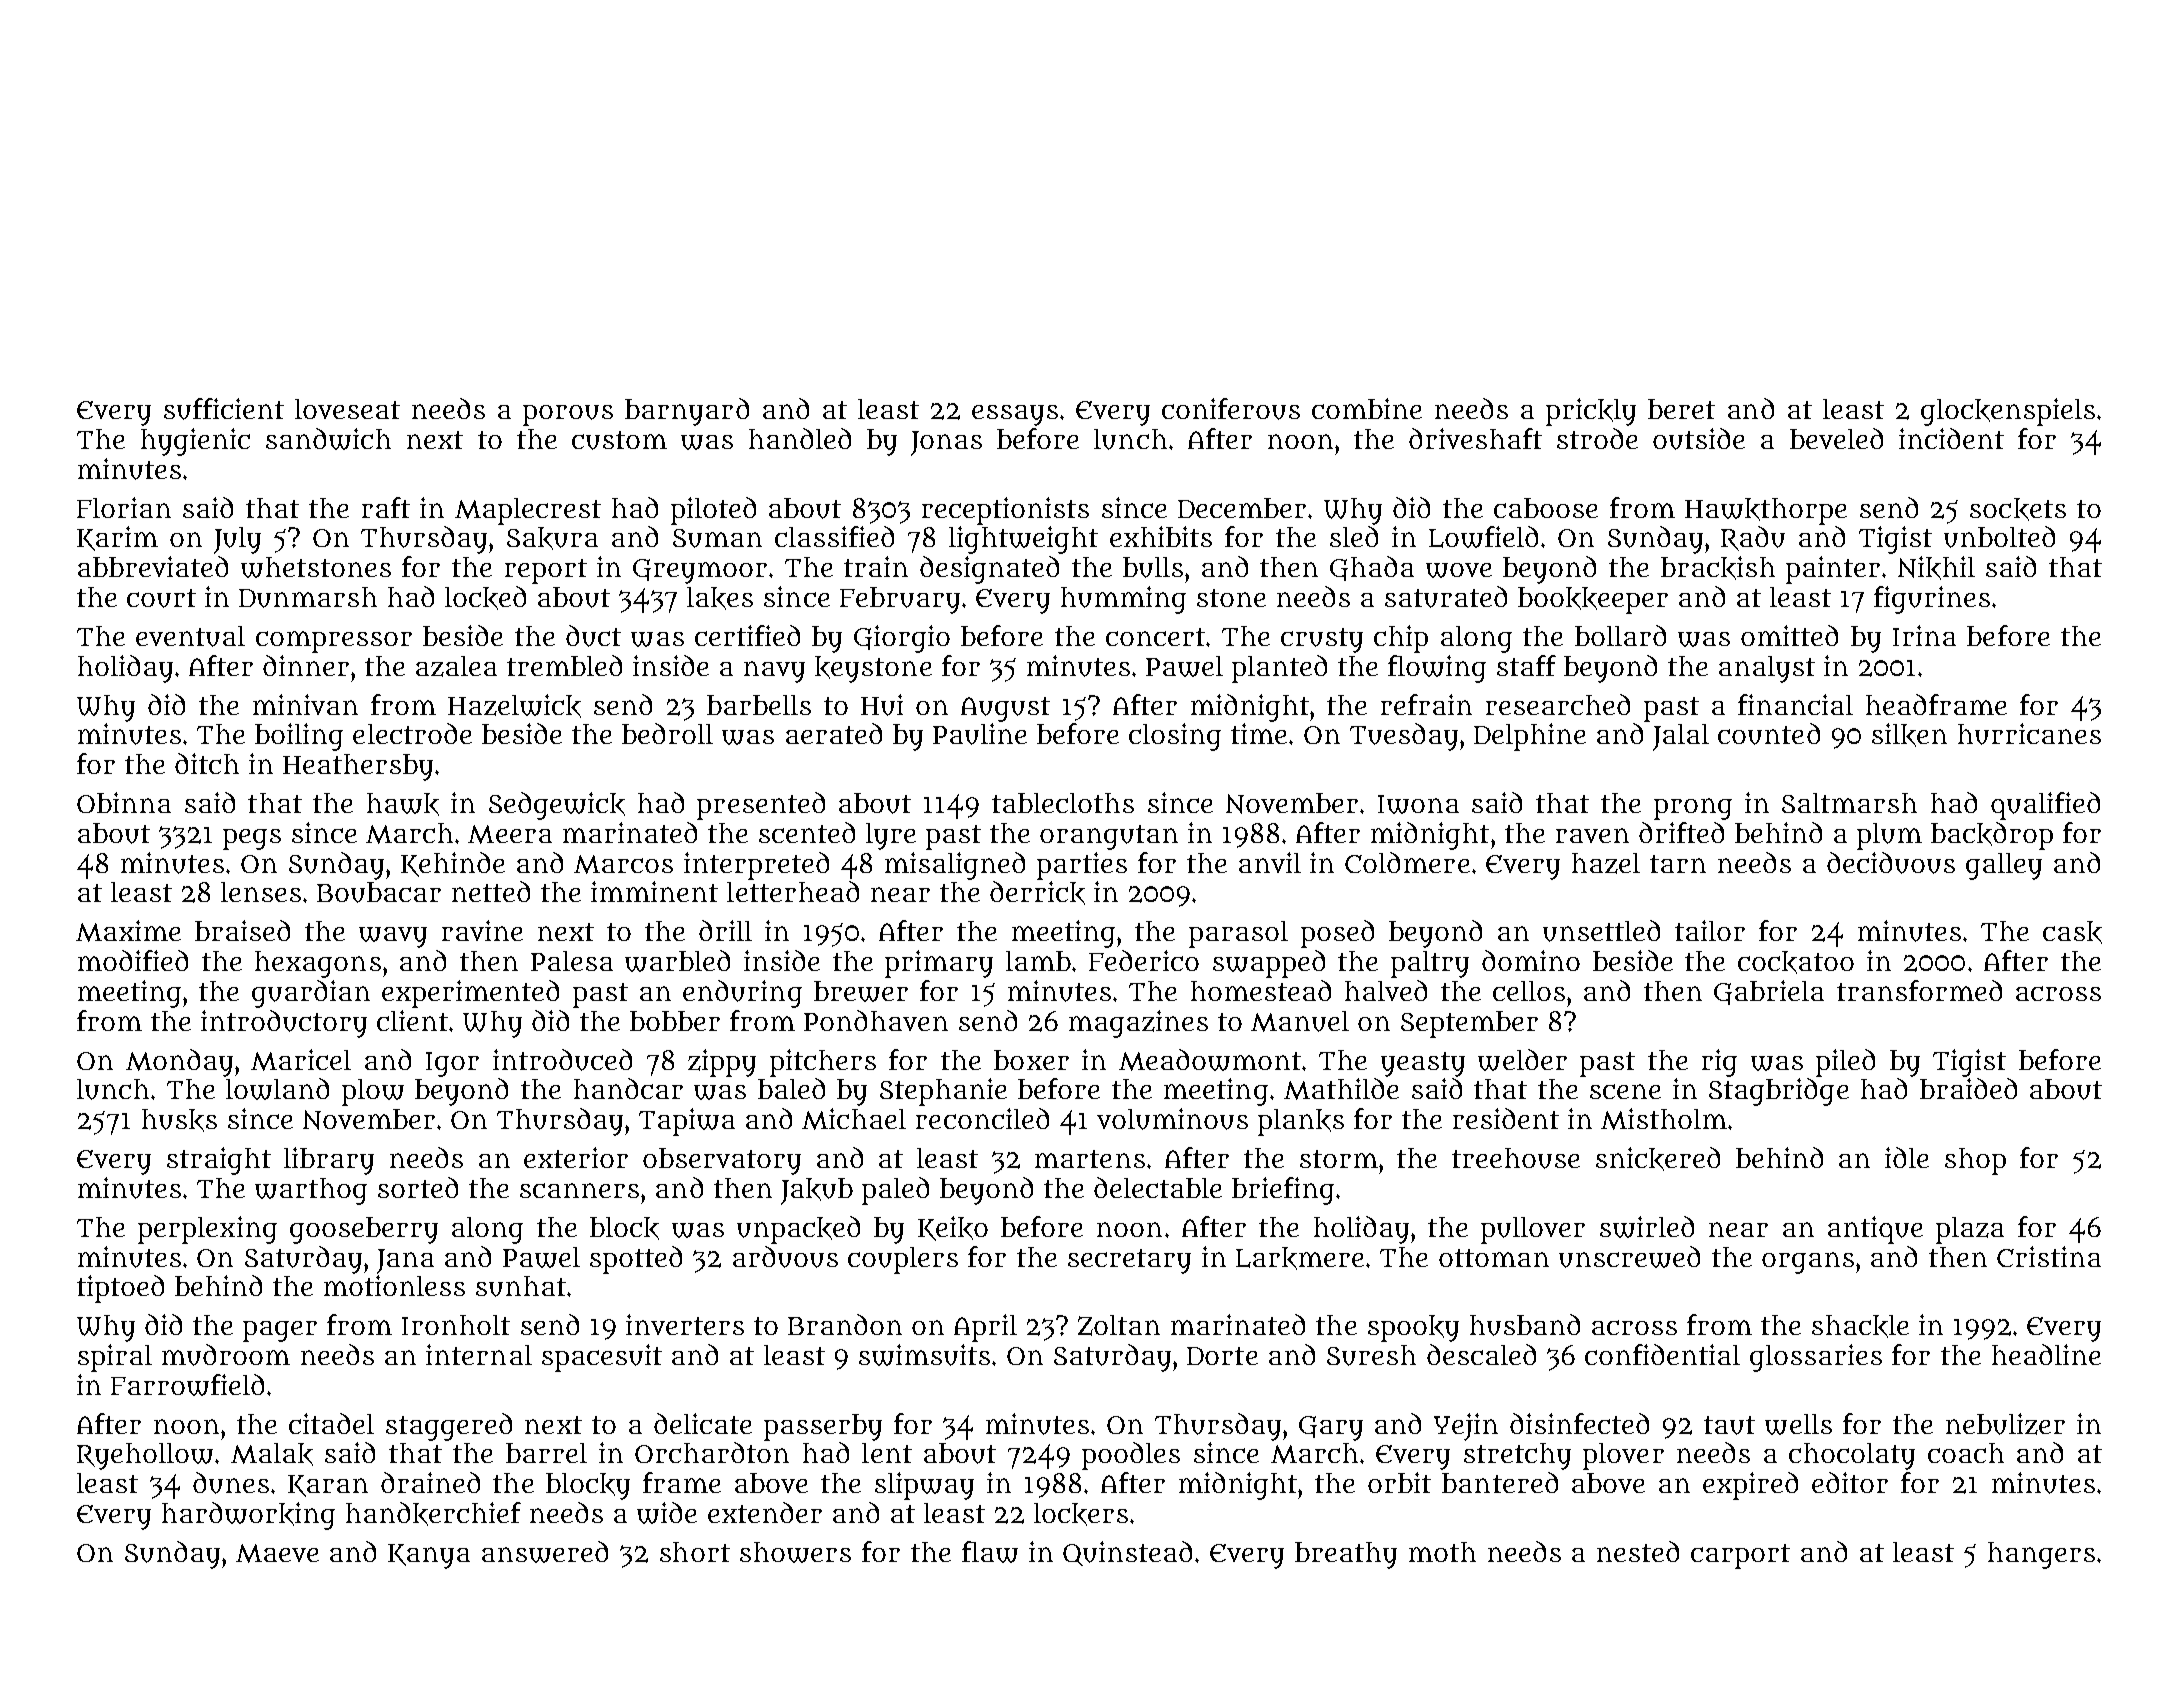  Describe the element at coordinates (190, 636) in the page. I see `eventual` at that location.
